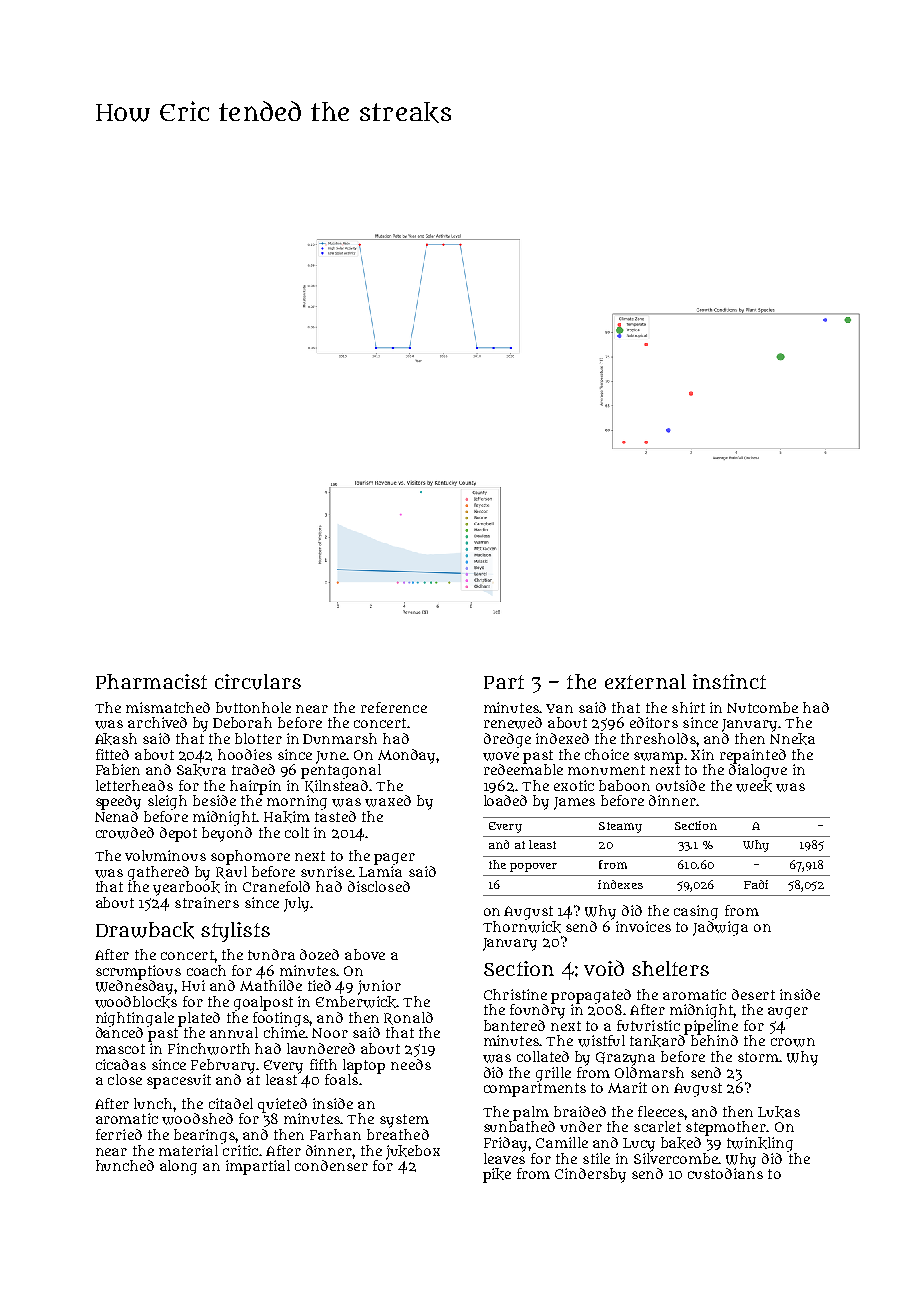  Describe the element at coordinates (394, 707) in the screenshot. I see `reference` at that location.
